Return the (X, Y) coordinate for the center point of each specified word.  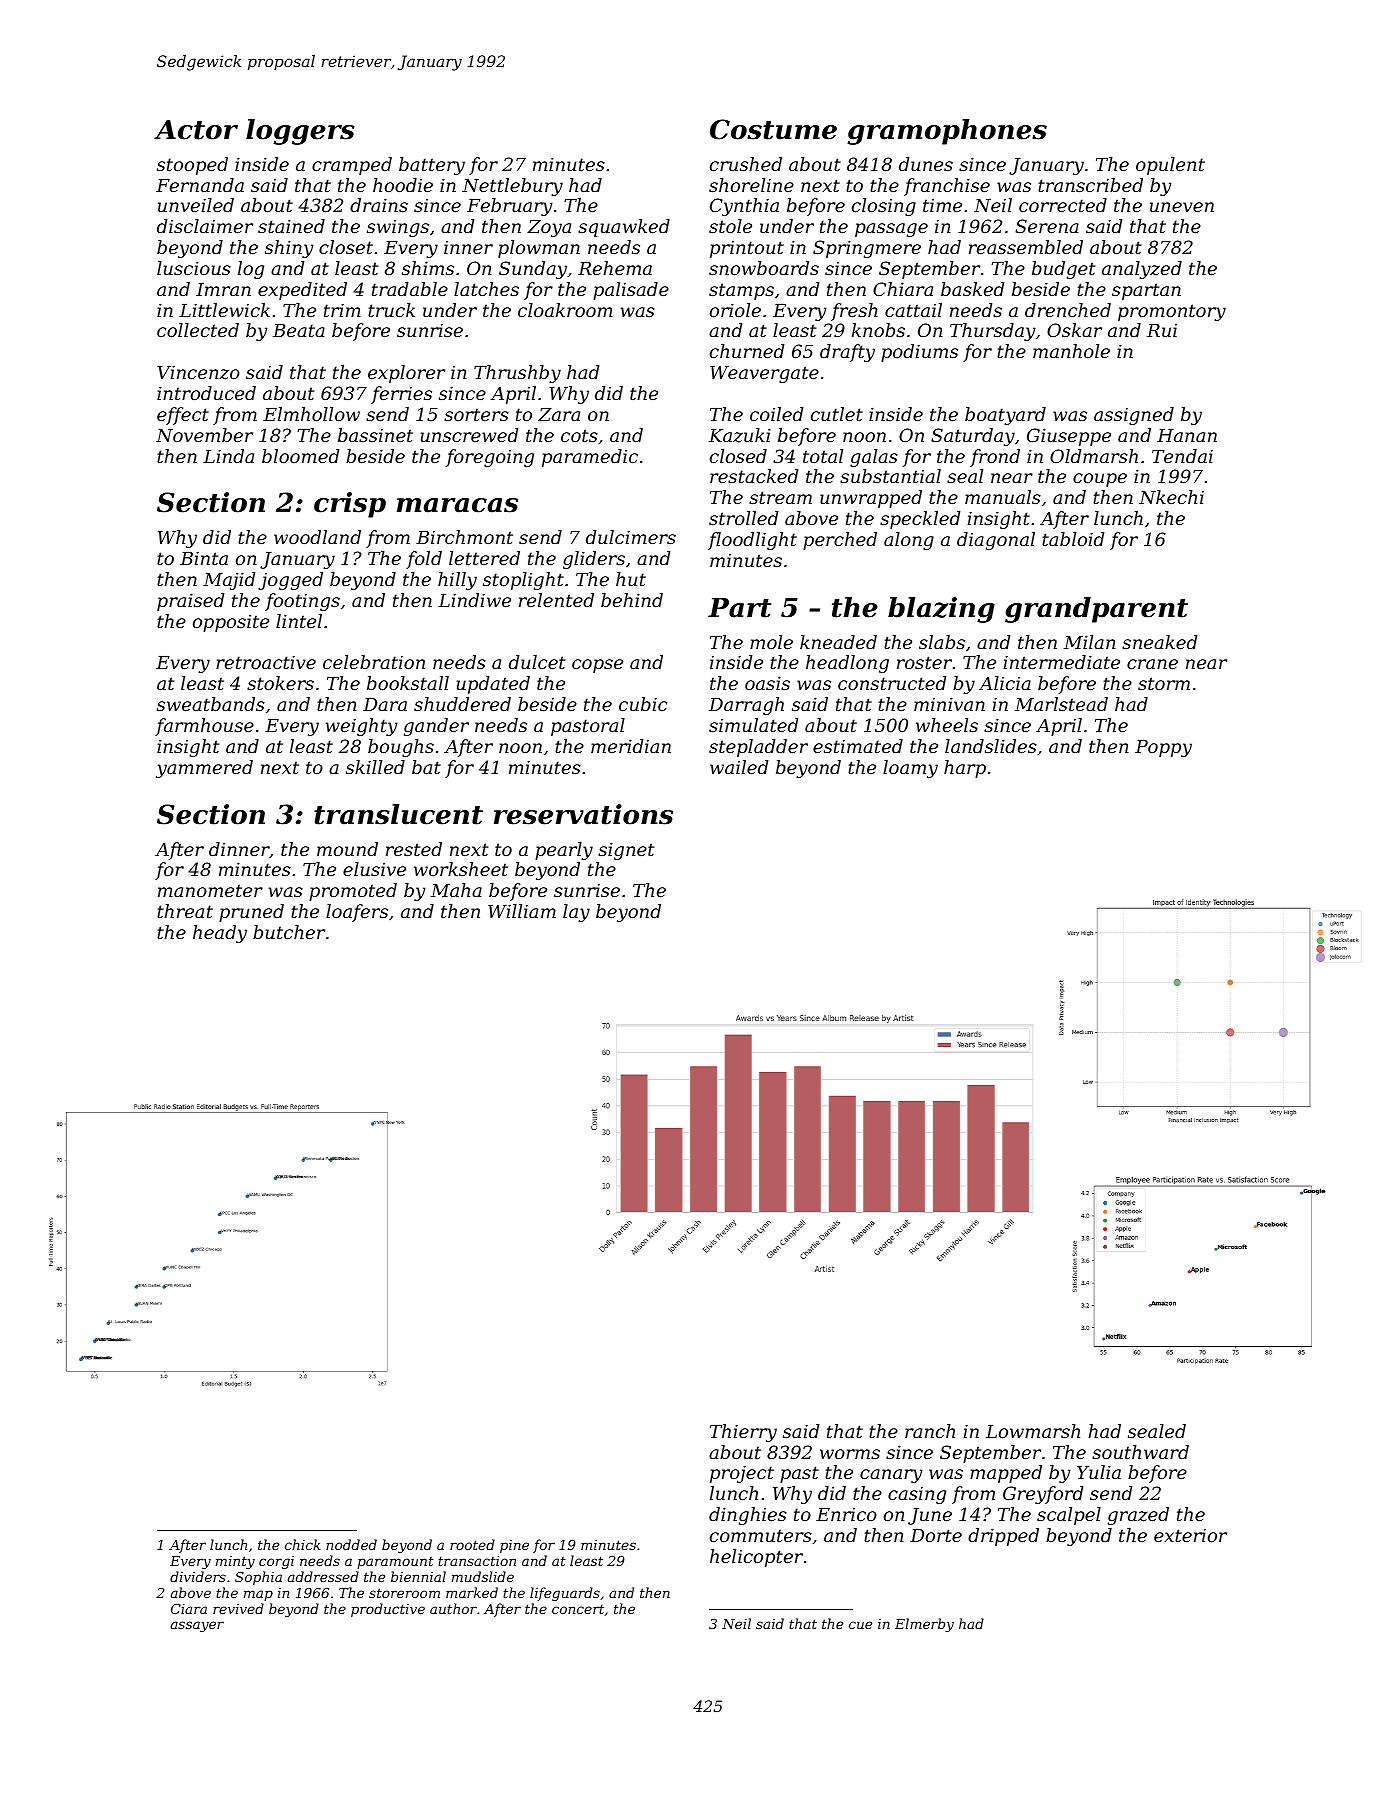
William (522, 911)
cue (860, 1625)
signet (626, 851)
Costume (773, 129)
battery (432, 166)
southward (1140, 1452)
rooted (472, 1544)
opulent (1170, 166)
